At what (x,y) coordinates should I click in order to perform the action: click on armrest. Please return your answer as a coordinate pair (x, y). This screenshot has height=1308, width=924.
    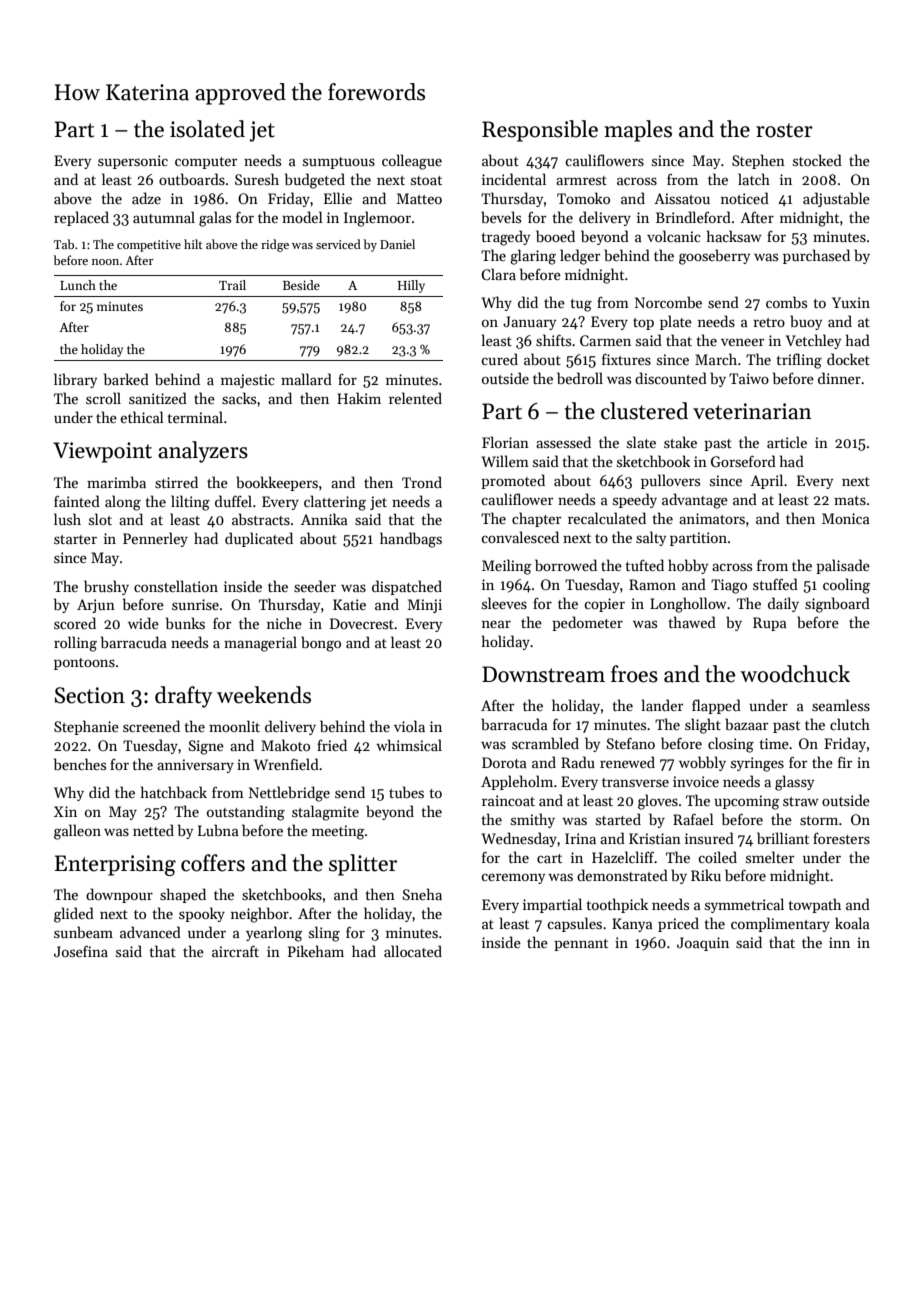
    Looking at the image, I should click on (581, 180).
